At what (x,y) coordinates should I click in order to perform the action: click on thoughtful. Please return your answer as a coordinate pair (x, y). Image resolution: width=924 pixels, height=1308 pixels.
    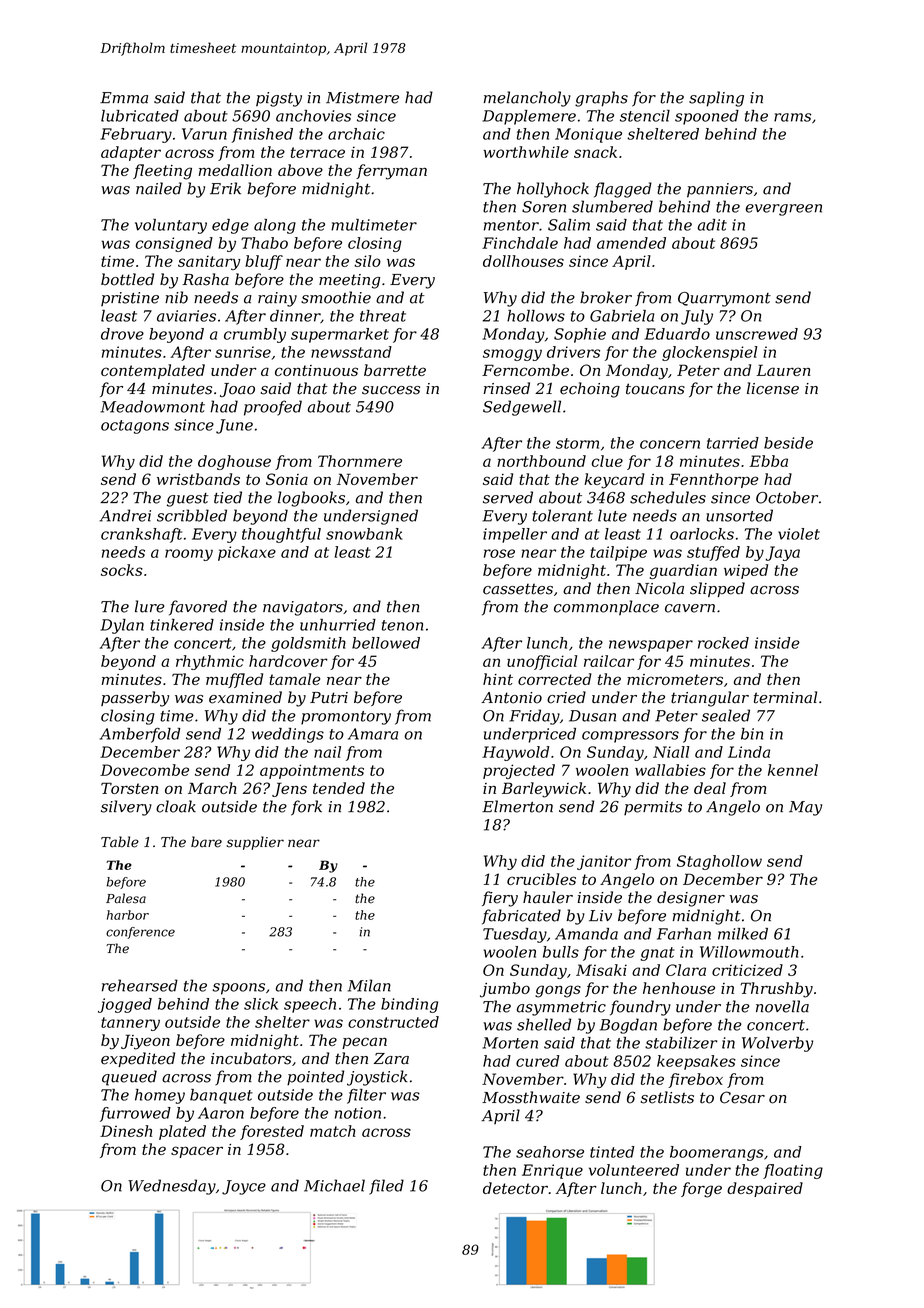
    Looking at the image, I should click on (281, 535).
